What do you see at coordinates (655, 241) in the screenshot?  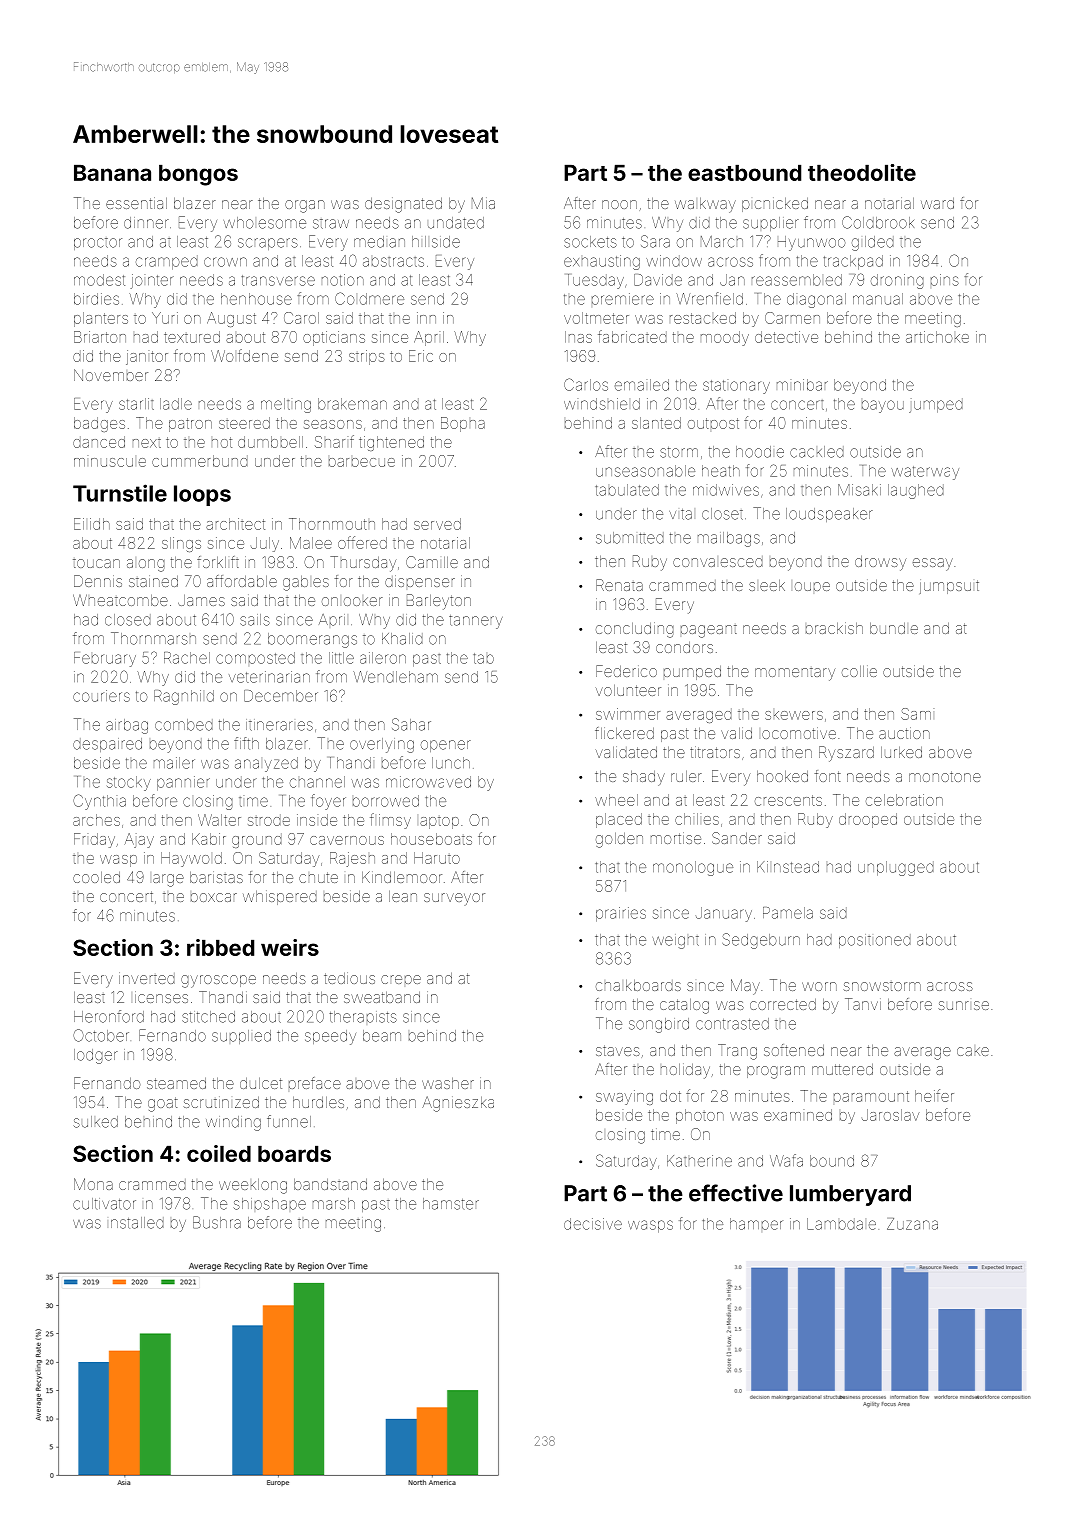 I see `Sara` at bounding box center [655, 241].
